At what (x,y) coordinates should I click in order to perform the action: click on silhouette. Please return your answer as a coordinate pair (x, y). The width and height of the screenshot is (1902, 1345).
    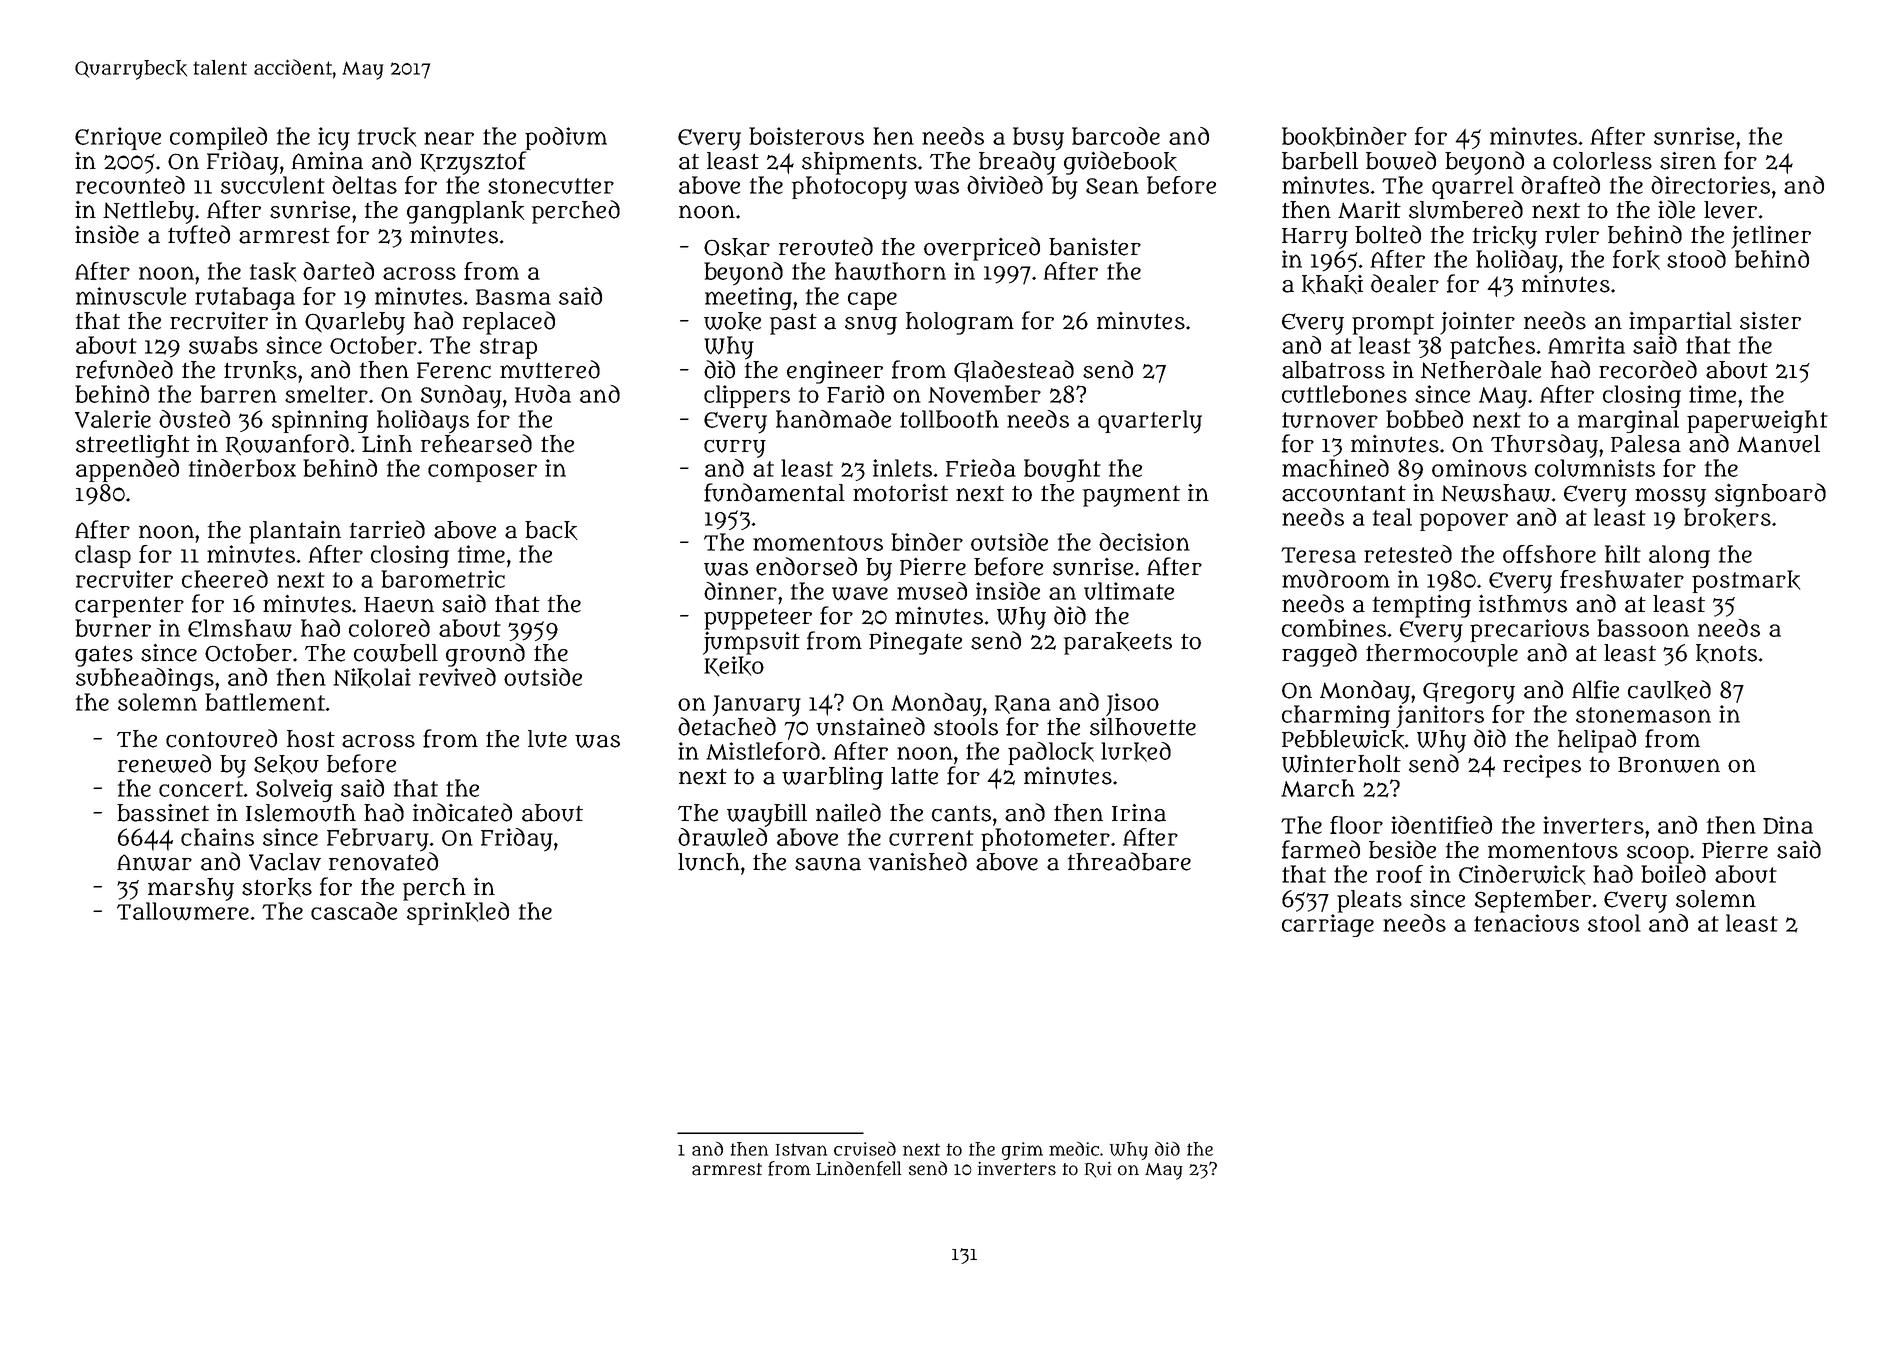
    Looking at the image, I should click on (1143, 727).
